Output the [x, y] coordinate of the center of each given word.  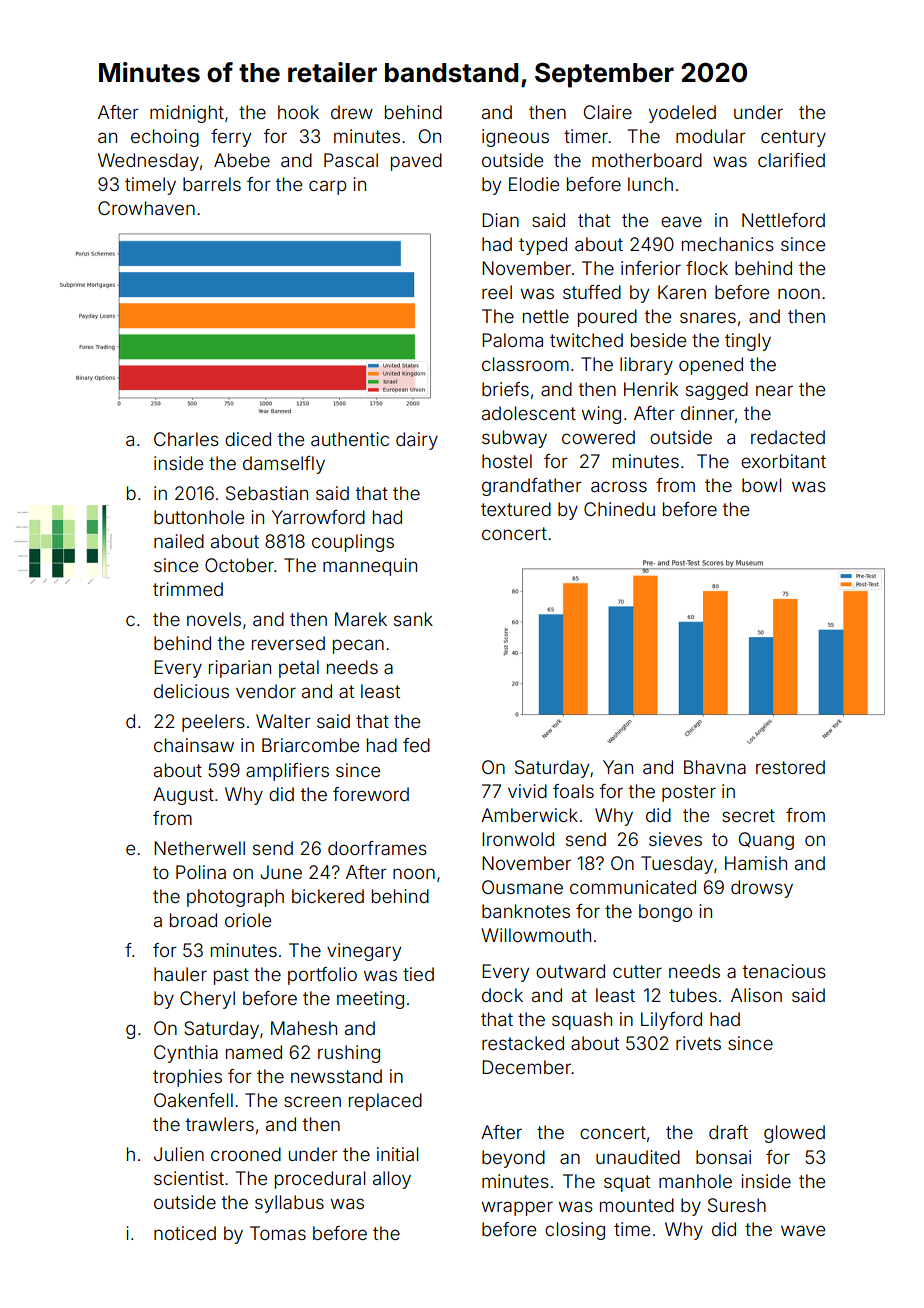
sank [413, 619]
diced [248, 439]
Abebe [242, 160]
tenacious [784, 971]
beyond [513, 1159]
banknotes [526, 911]
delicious [191, 691]
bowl [761, 485]
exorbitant [783, 461]
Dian [500, 220]
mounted [637, 1205]
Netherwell [199, 848]
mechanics [728, 244]
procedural [320, 1180]
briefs [505, 389]
